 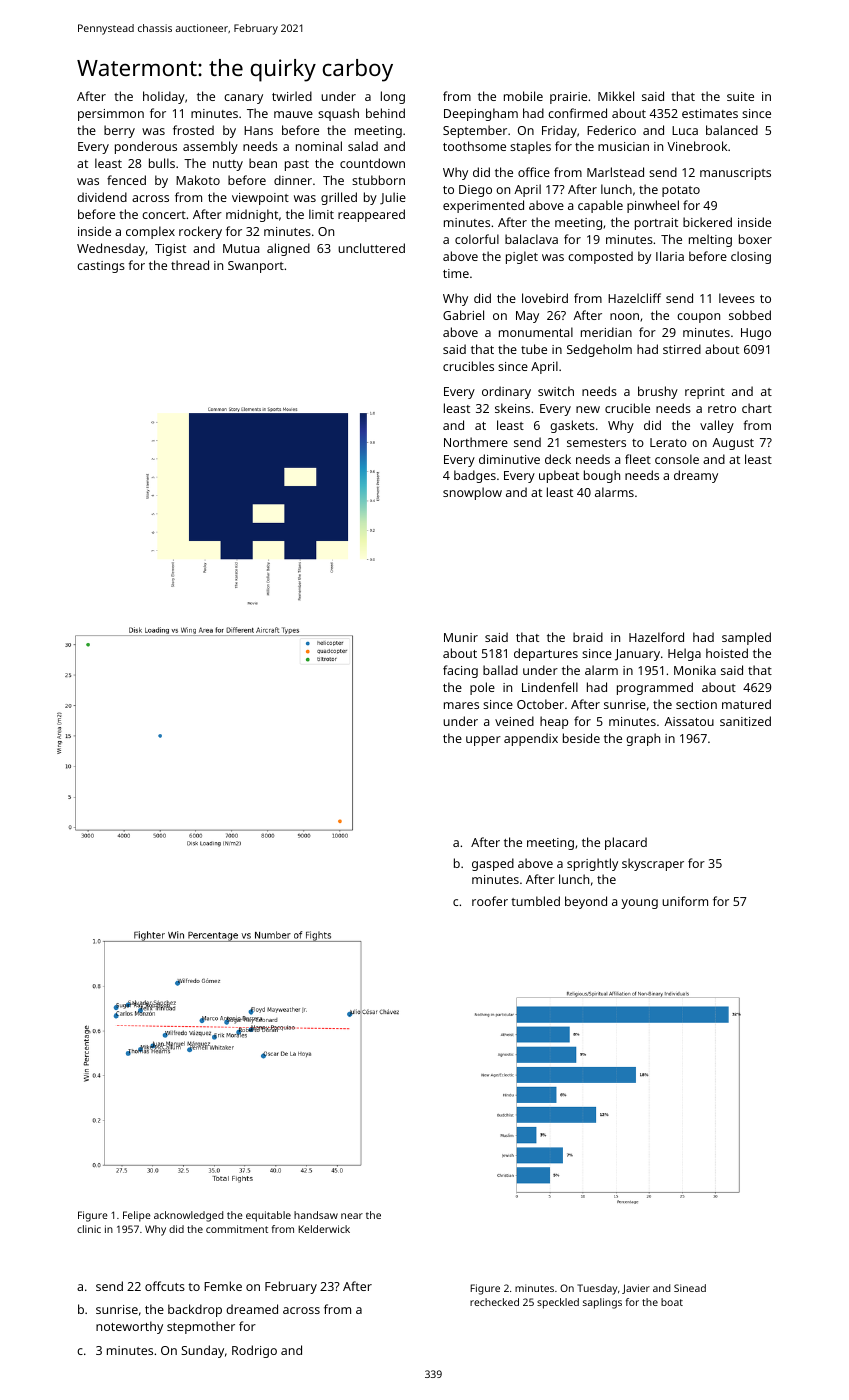 What do you see at coordinates (535, 901) in the page?
I see `tumbled` at bounding box center [535, 901].
